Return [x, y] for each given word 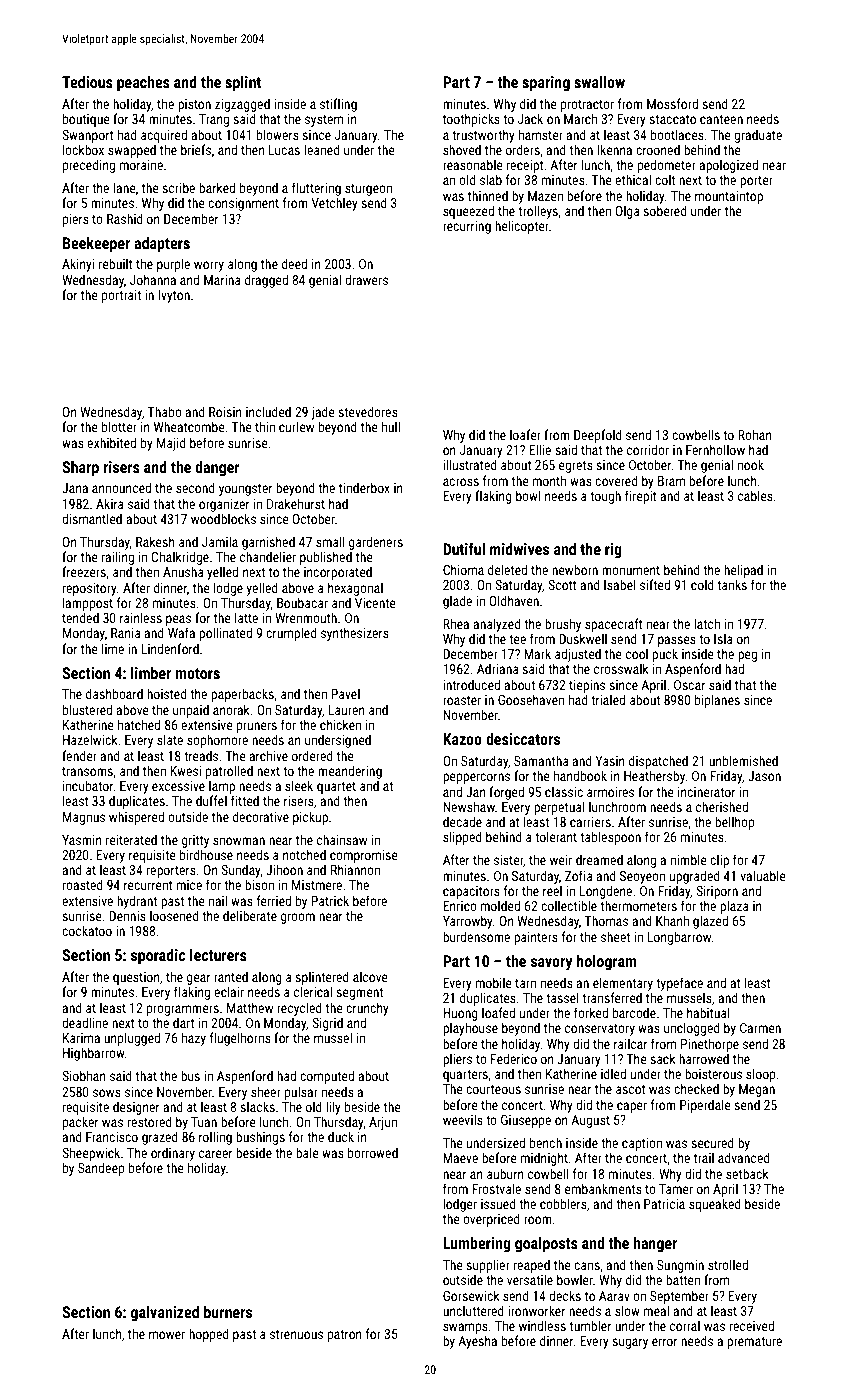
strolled [728, 1264]
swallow [599, 82]
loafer [525, 434]
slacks [257, 1106]
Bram [671, 481]
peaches [143, 84]
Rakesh [155, 541]
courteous [493, 1089]
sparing [546, 84]
